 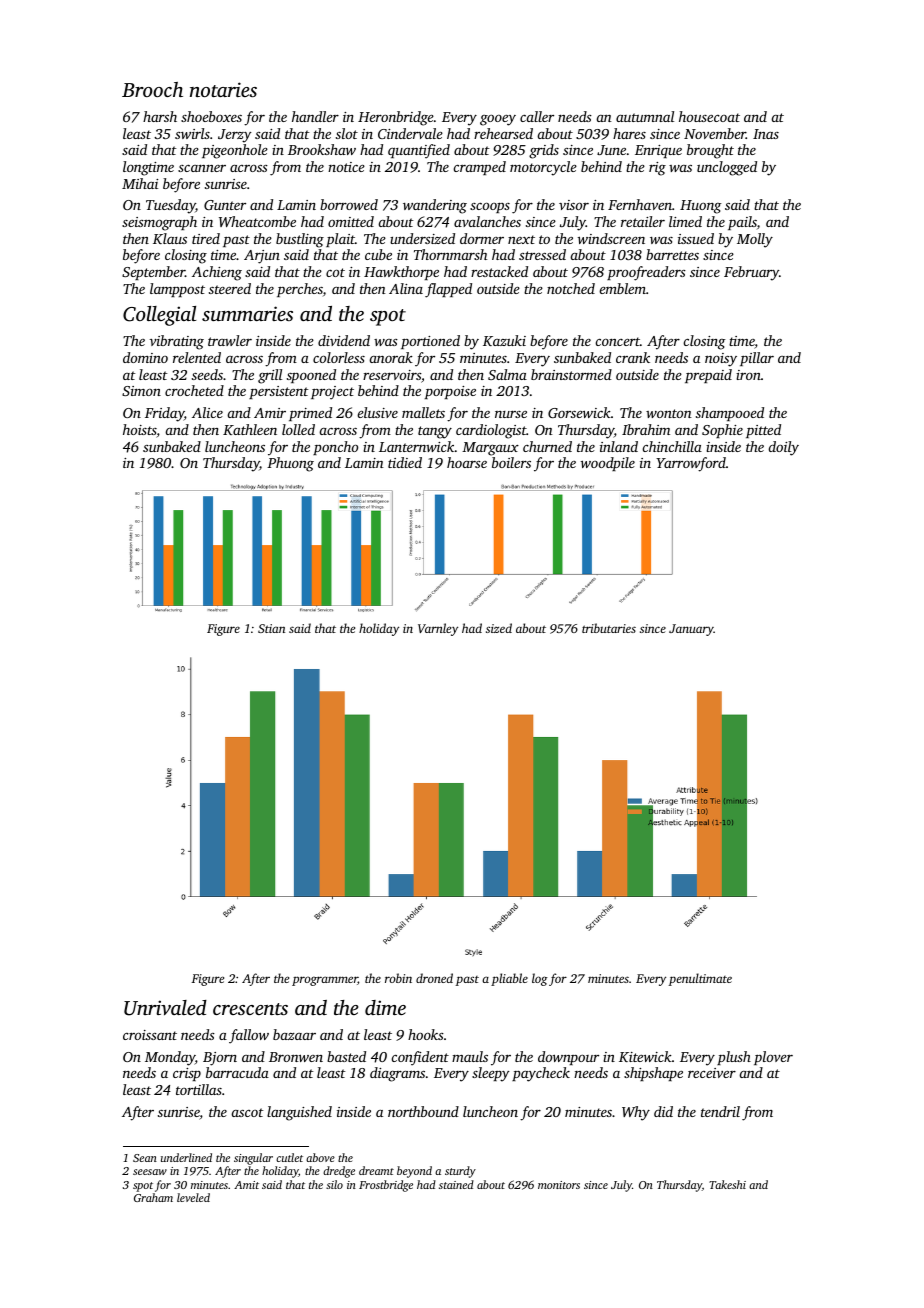 I want to click on Gunter, so click(x=225, y=205).
